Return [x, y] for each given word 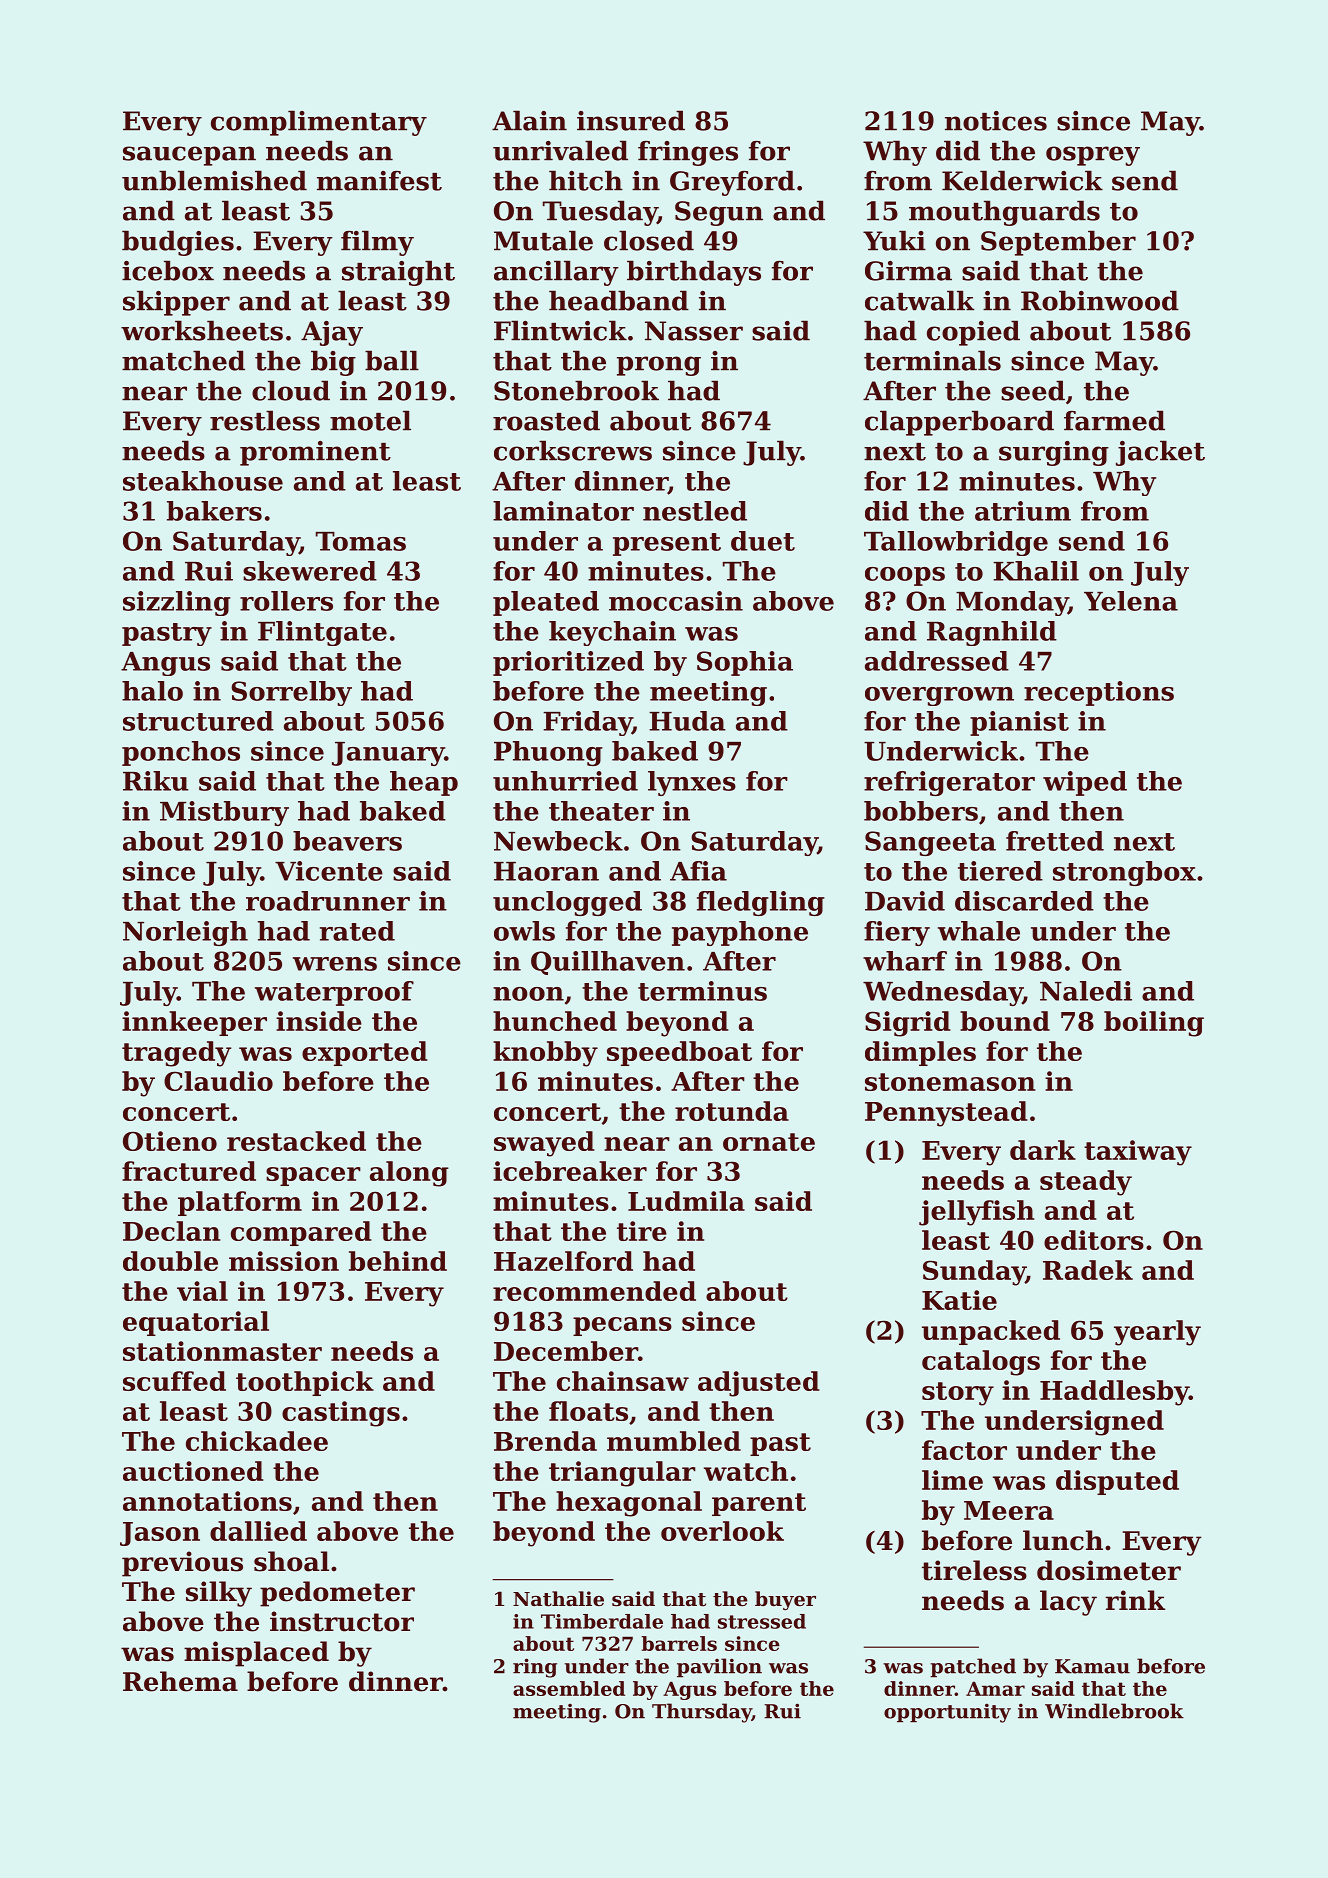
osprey [1093, 156]
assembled [569, 1688]
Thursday [702, 1713]
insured [631, 120]
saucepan [189, 156]
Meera [1009, 1510]
